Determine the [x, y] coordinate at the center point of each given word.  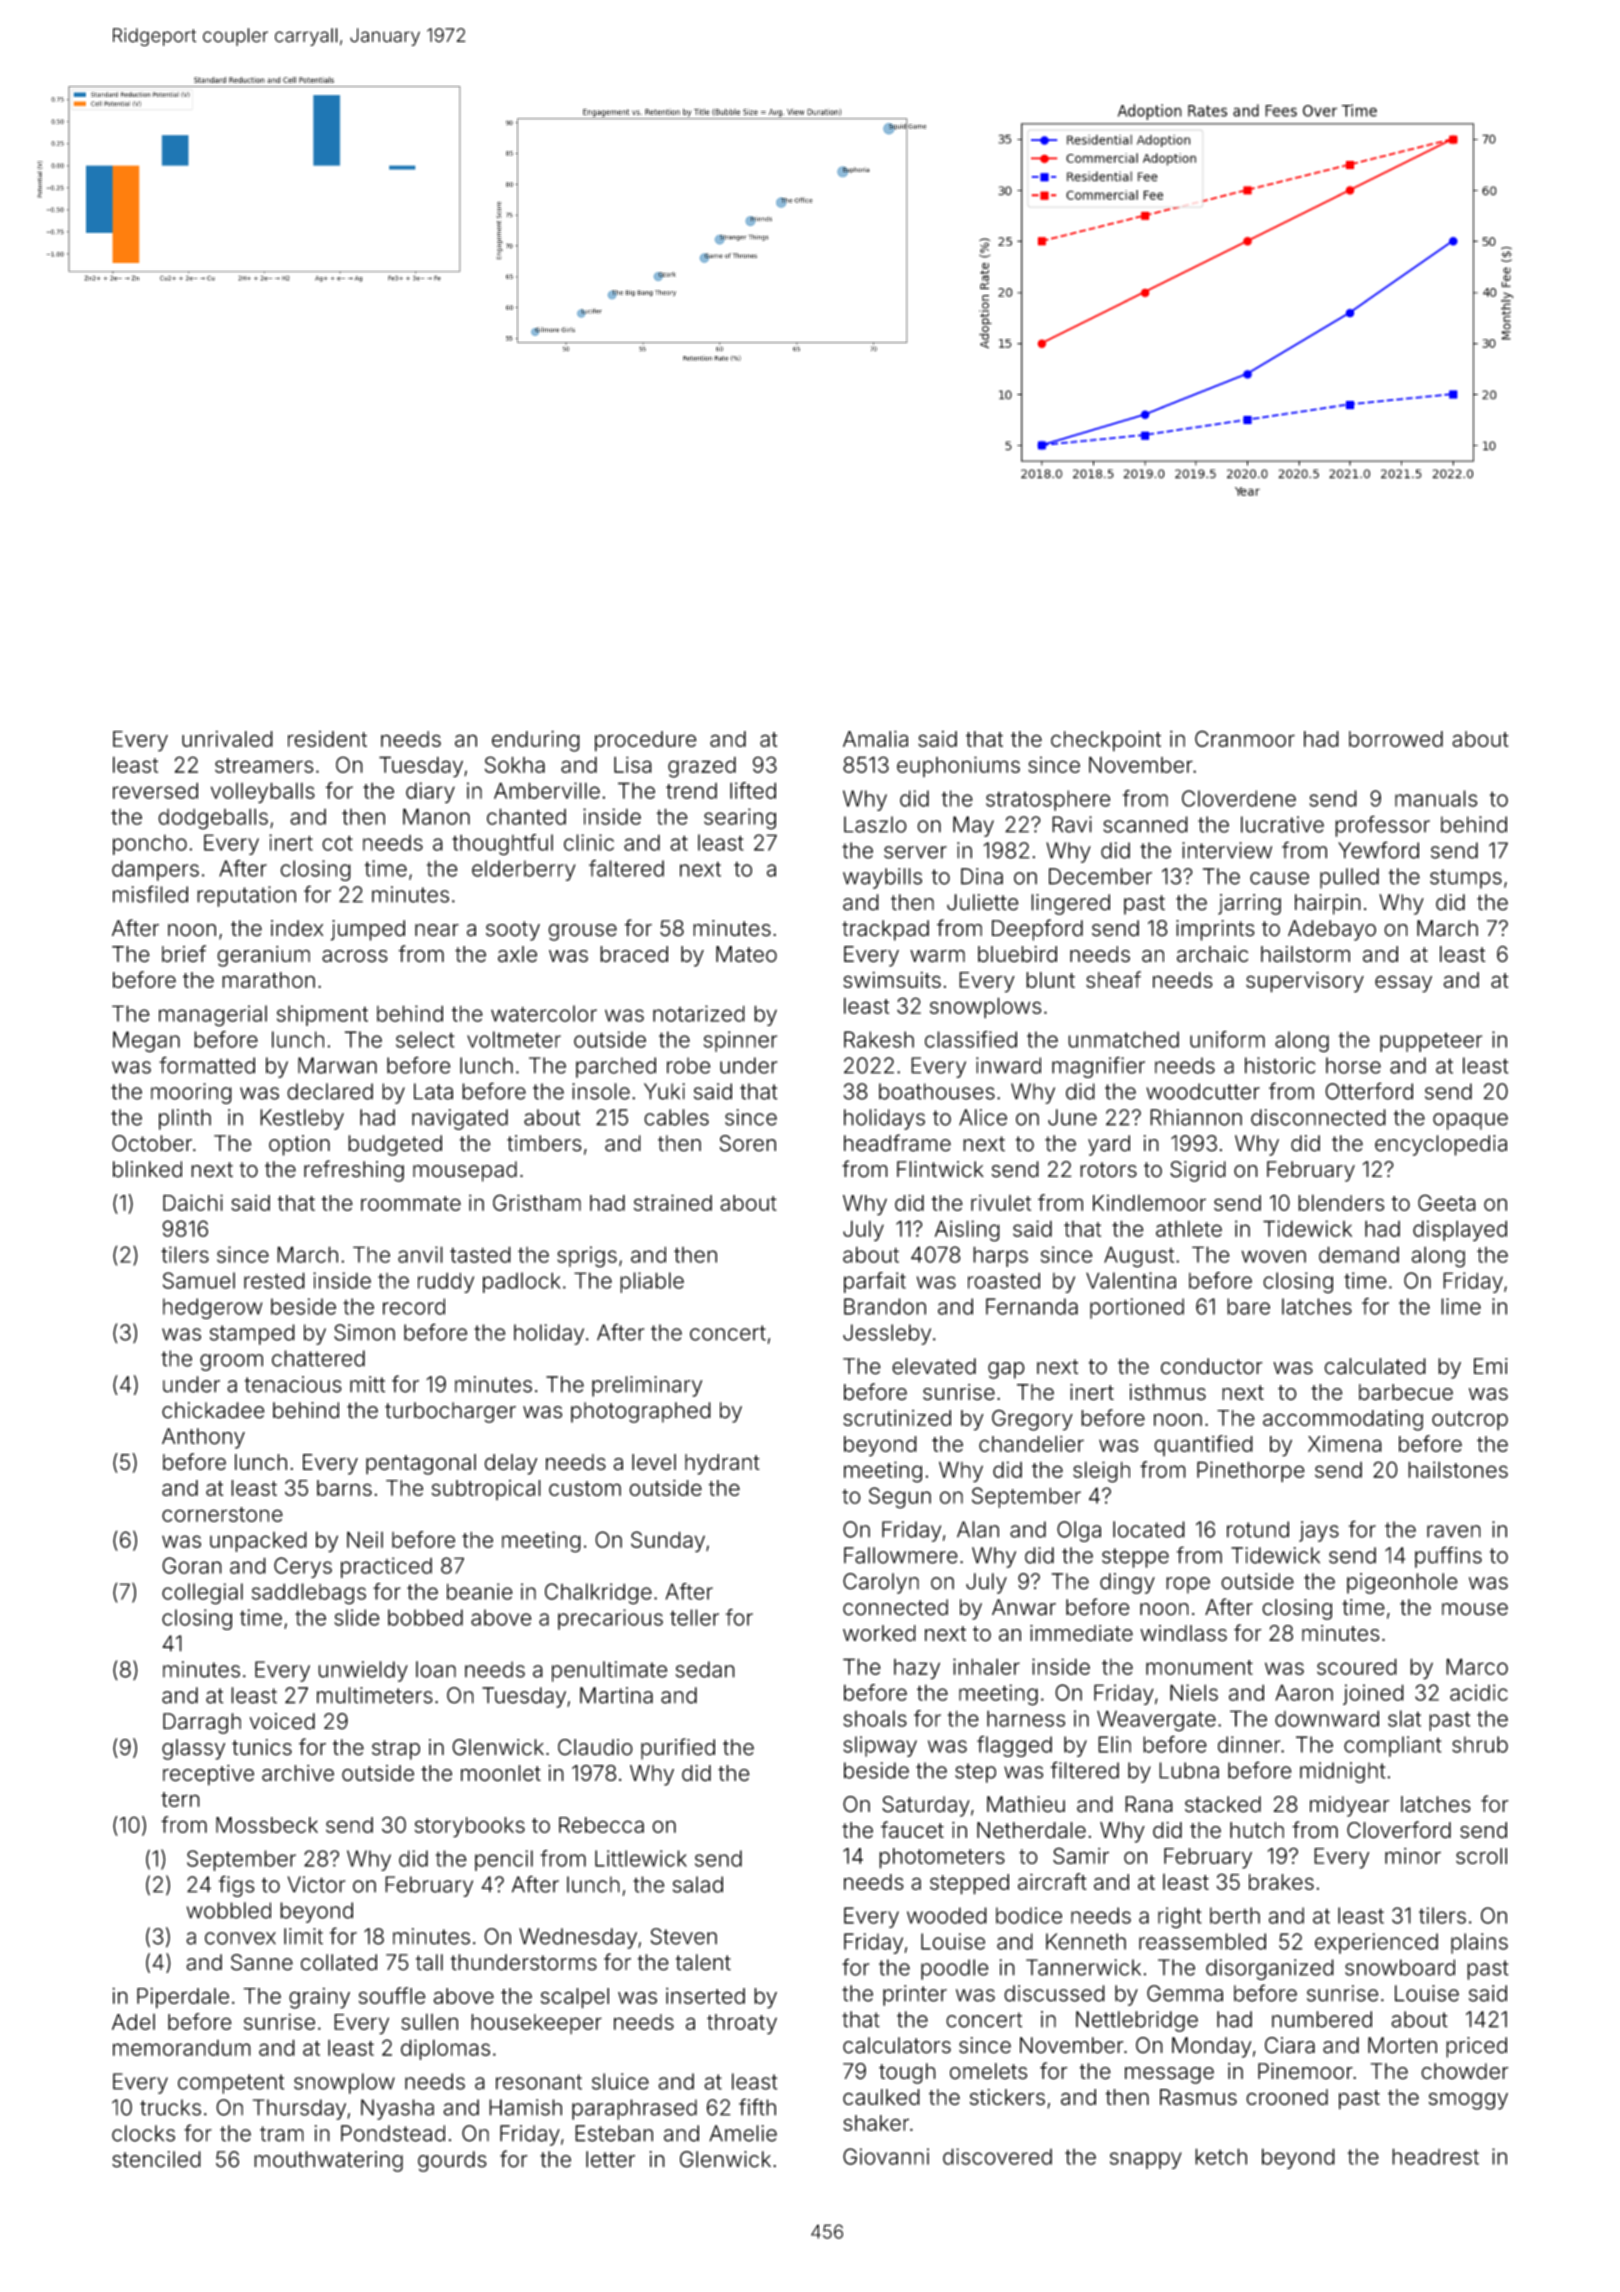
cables [676, 1117]
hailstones [1458, 1469]
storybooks [470, 1827]
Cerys [303, 1567]
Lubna [1189, 1770]
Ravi [1072, 824]
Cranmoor [1245, 738]
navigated [460, 1119]
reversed [155, 790]
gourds [452, 2161]
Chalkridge [598, 1594]
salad [698, 1884]
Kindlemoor [1149, 1202]
